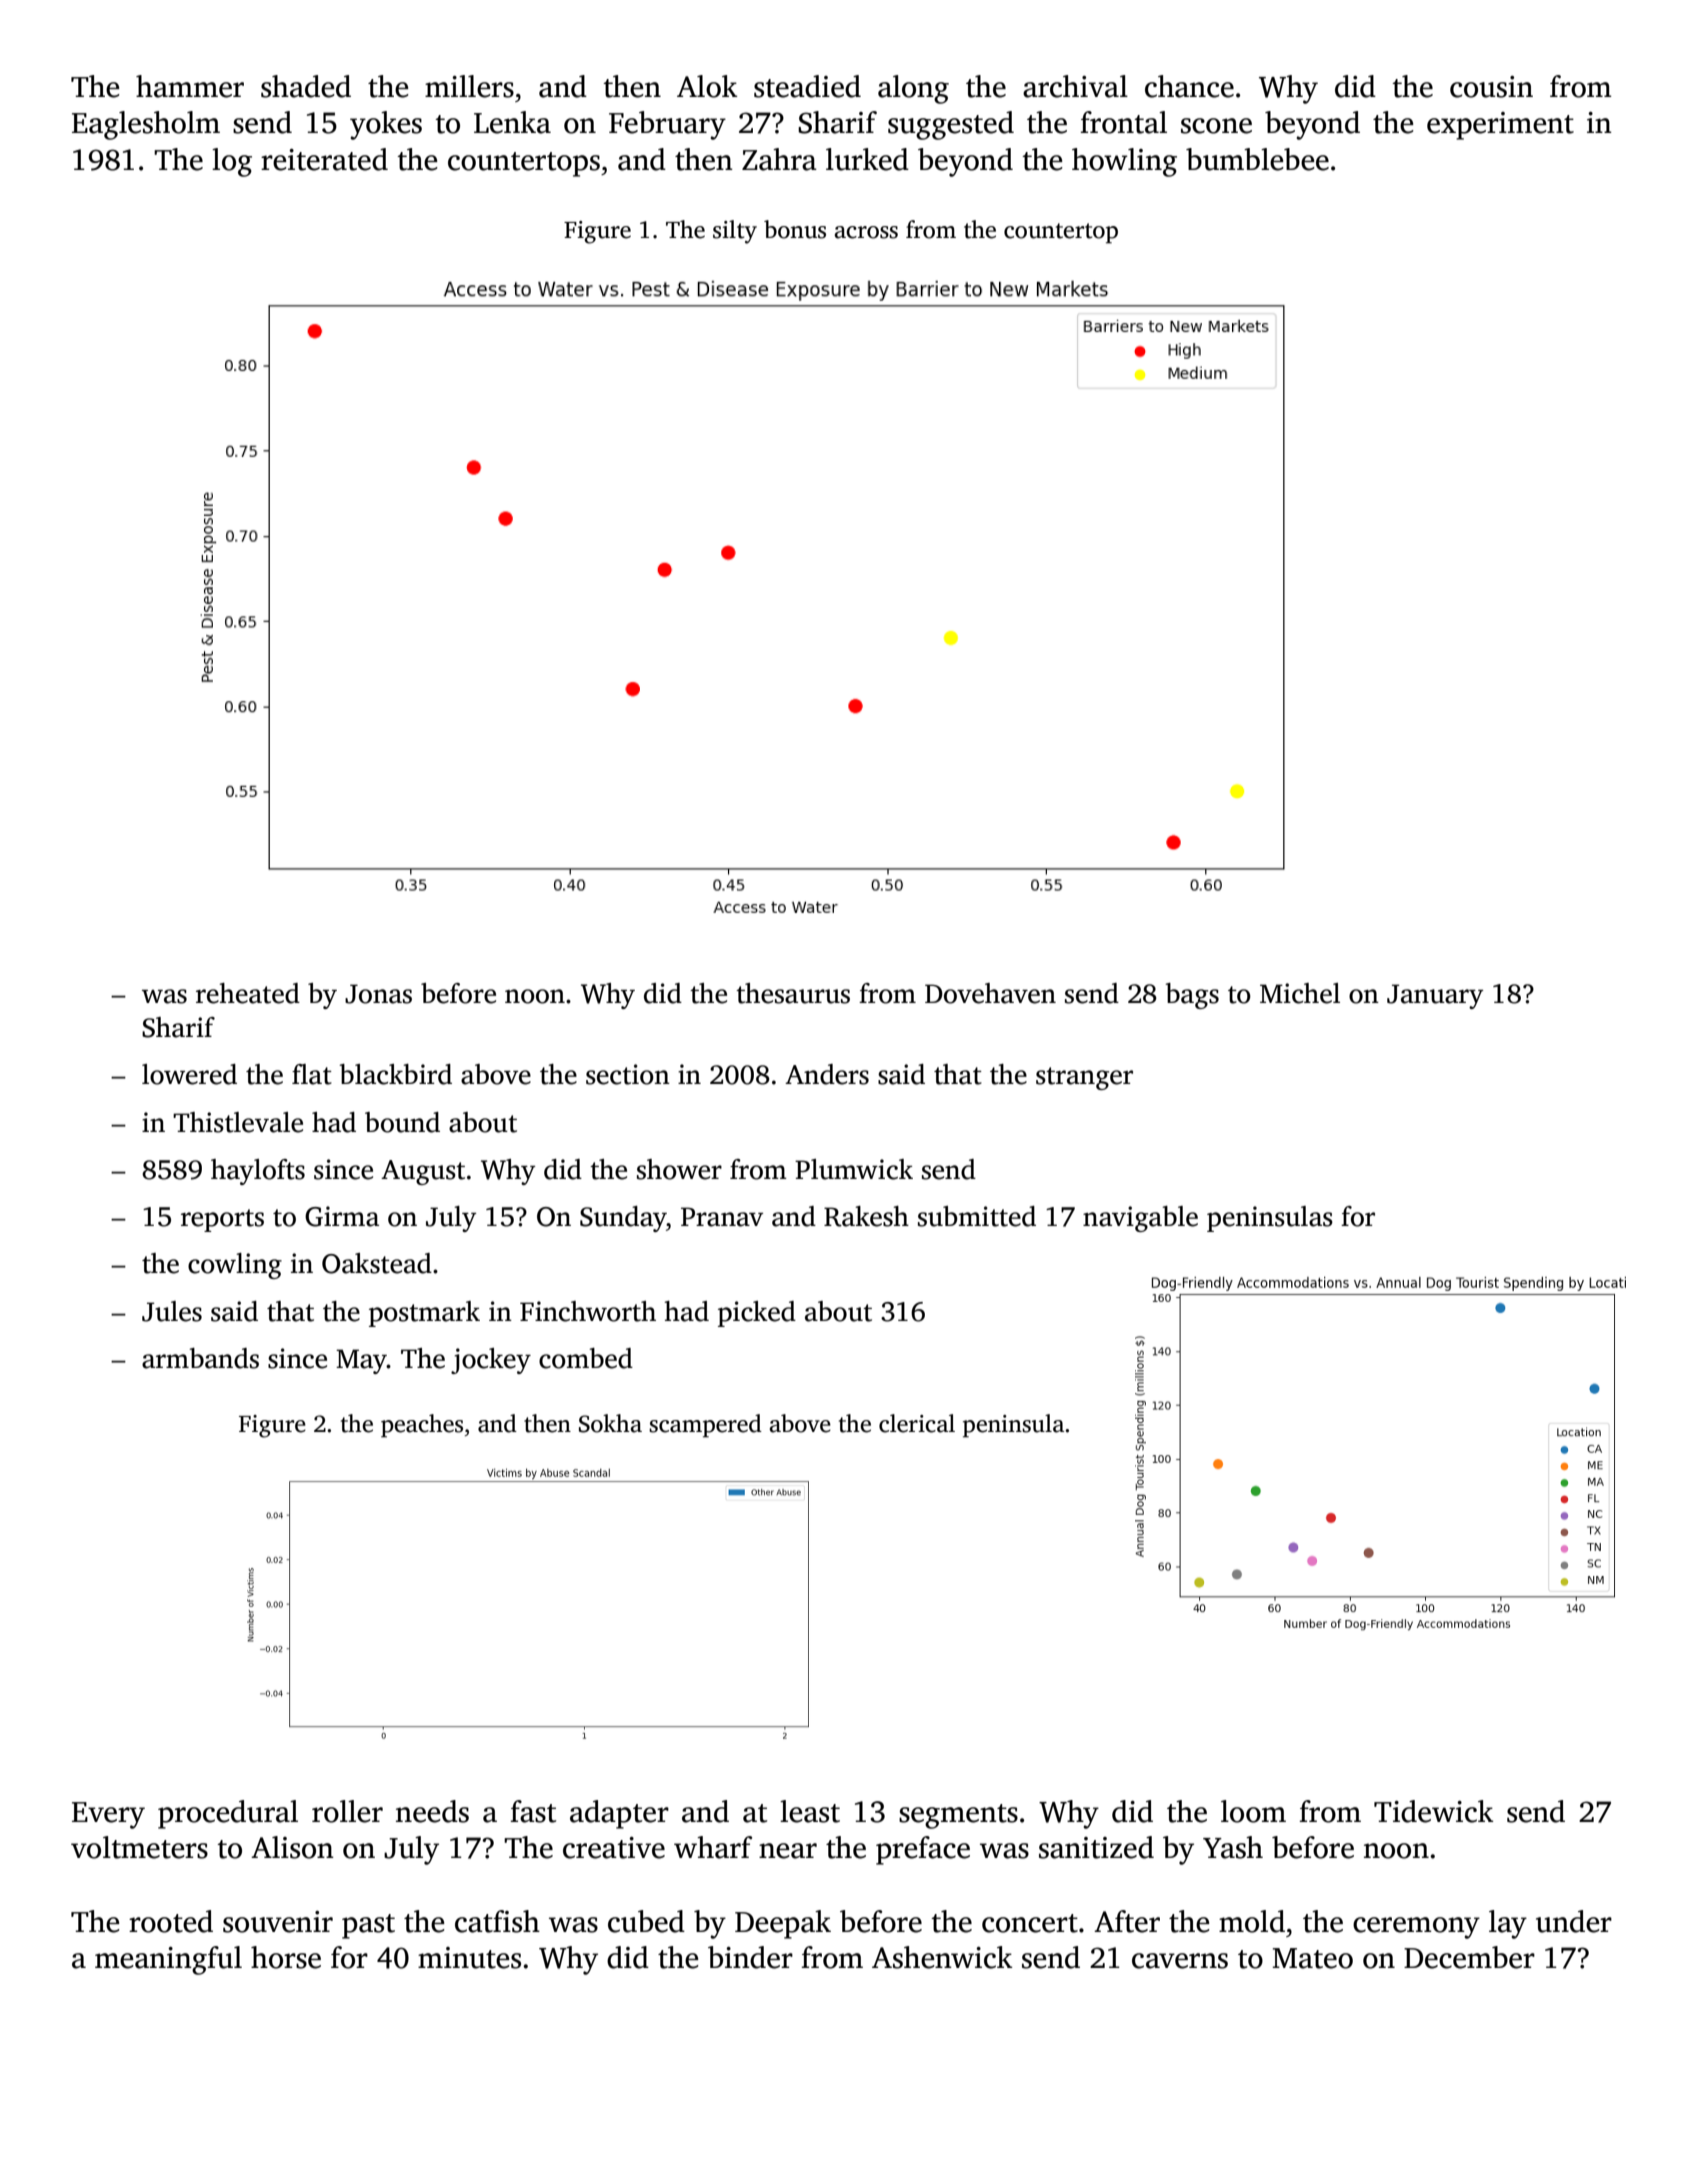 This screenshot has width=1683, height=2178. I want to click on Alok, so click(707, 86).
